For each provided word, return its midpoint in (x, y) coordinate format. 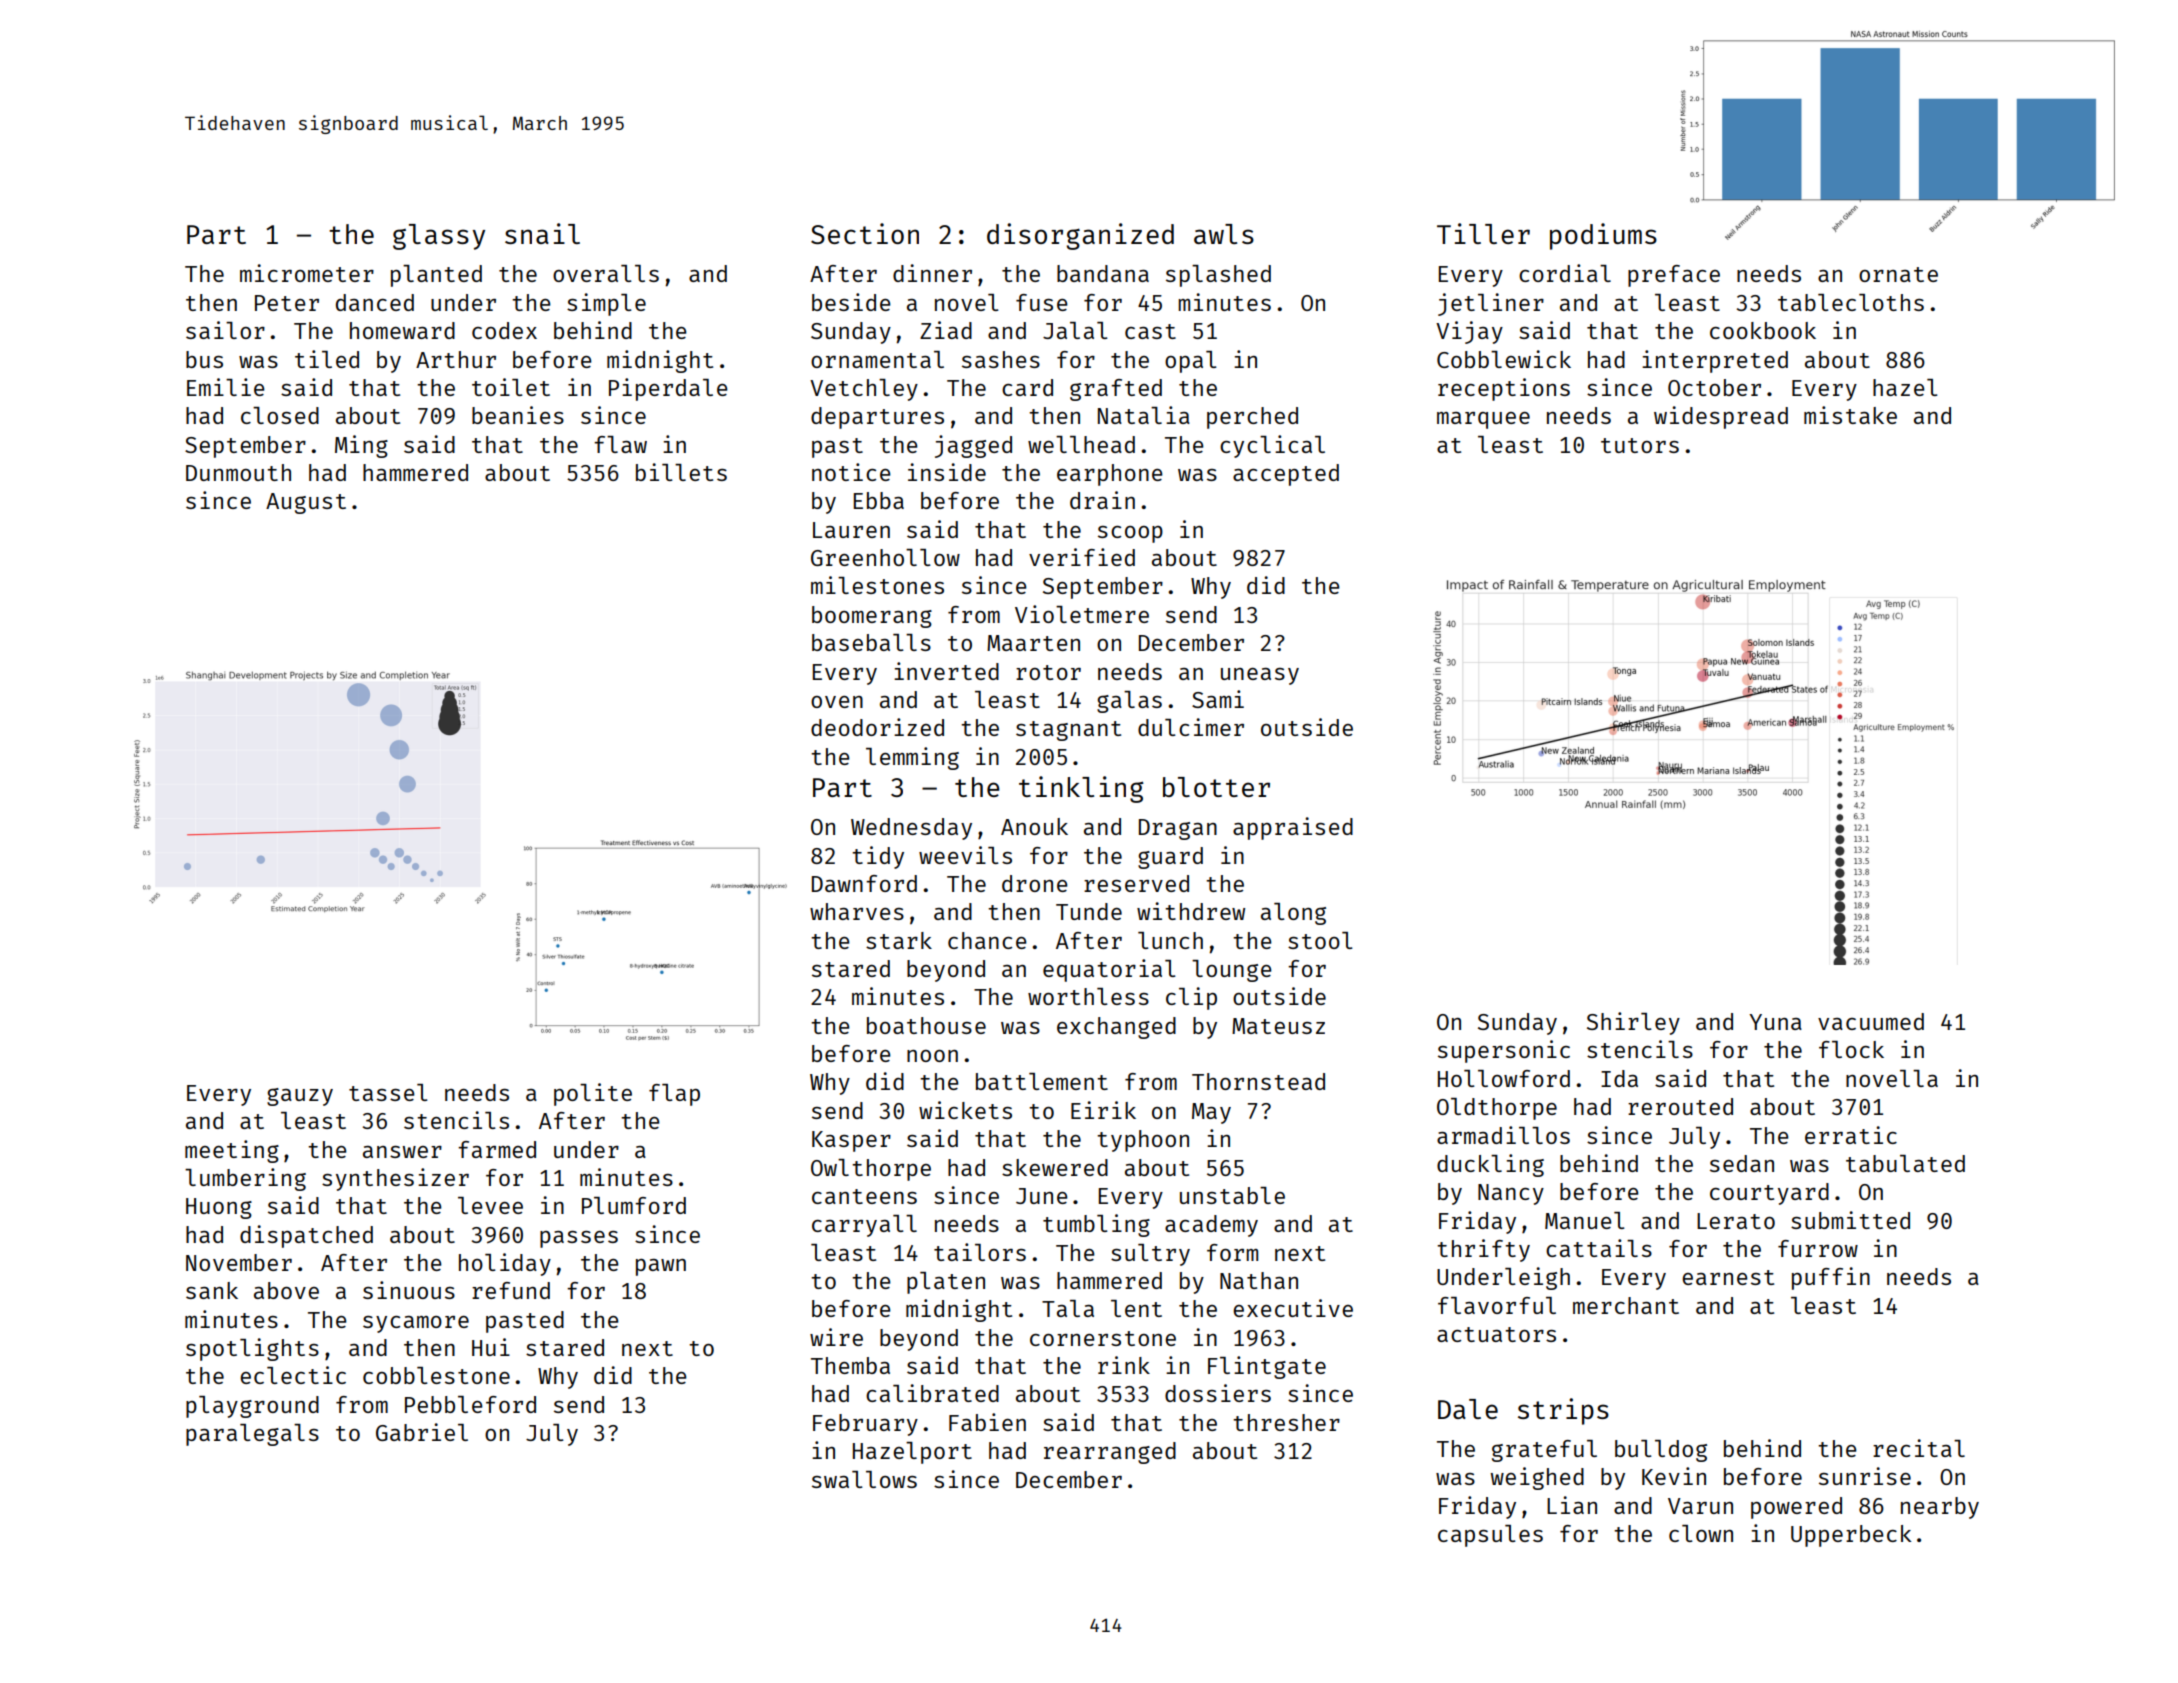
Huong (219, 1208)
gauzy (300, 1097)
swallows (864, 1479)
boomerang (872, 617)
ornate (1898, 274)
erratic (1851, 1135)
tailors (980, 1252)
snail (542, 233)
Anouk (1034, 826)
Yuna (1775, 1022)
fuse (1042, 302)
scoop (1130, 534)
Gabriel (422, 1432)
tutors (1640, 445)
